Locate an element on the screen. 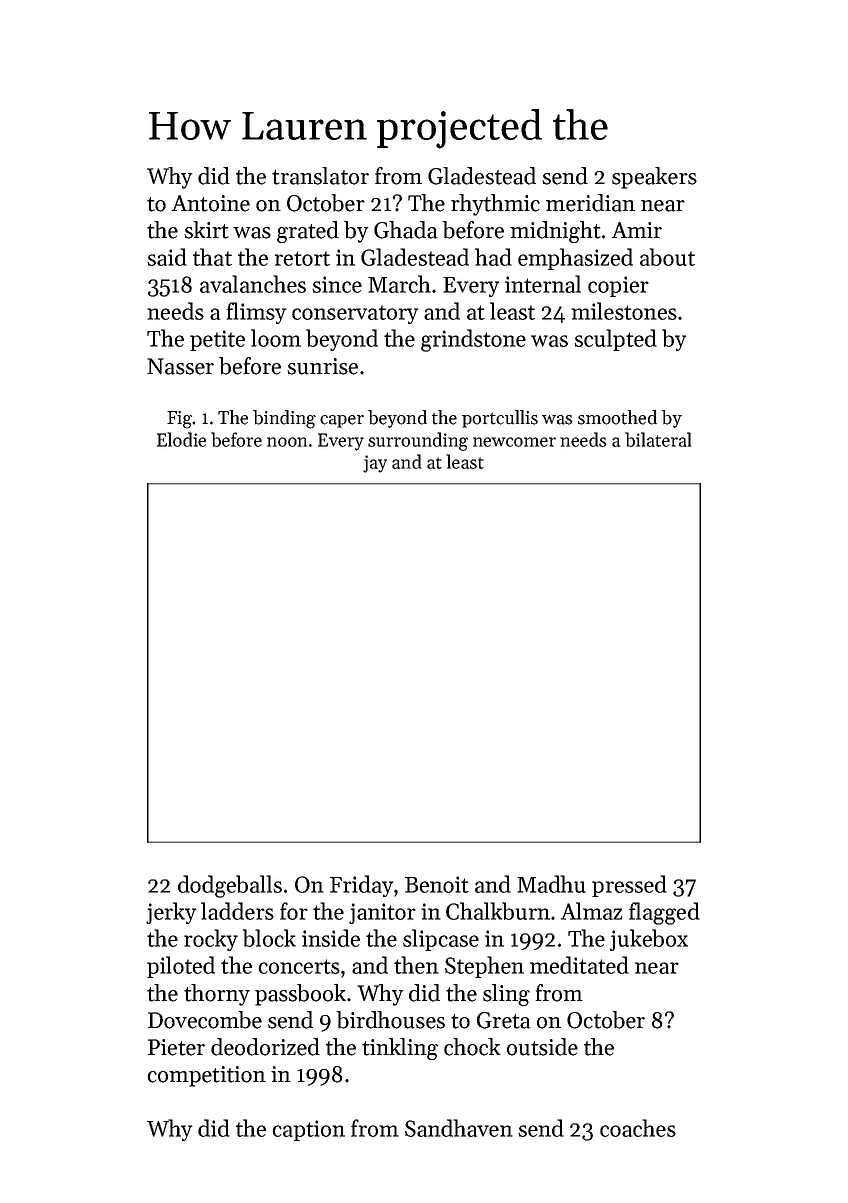 Image resolution: width=848 pixels, height=1203 pixels. translator is located at coordinates (320, 176).
